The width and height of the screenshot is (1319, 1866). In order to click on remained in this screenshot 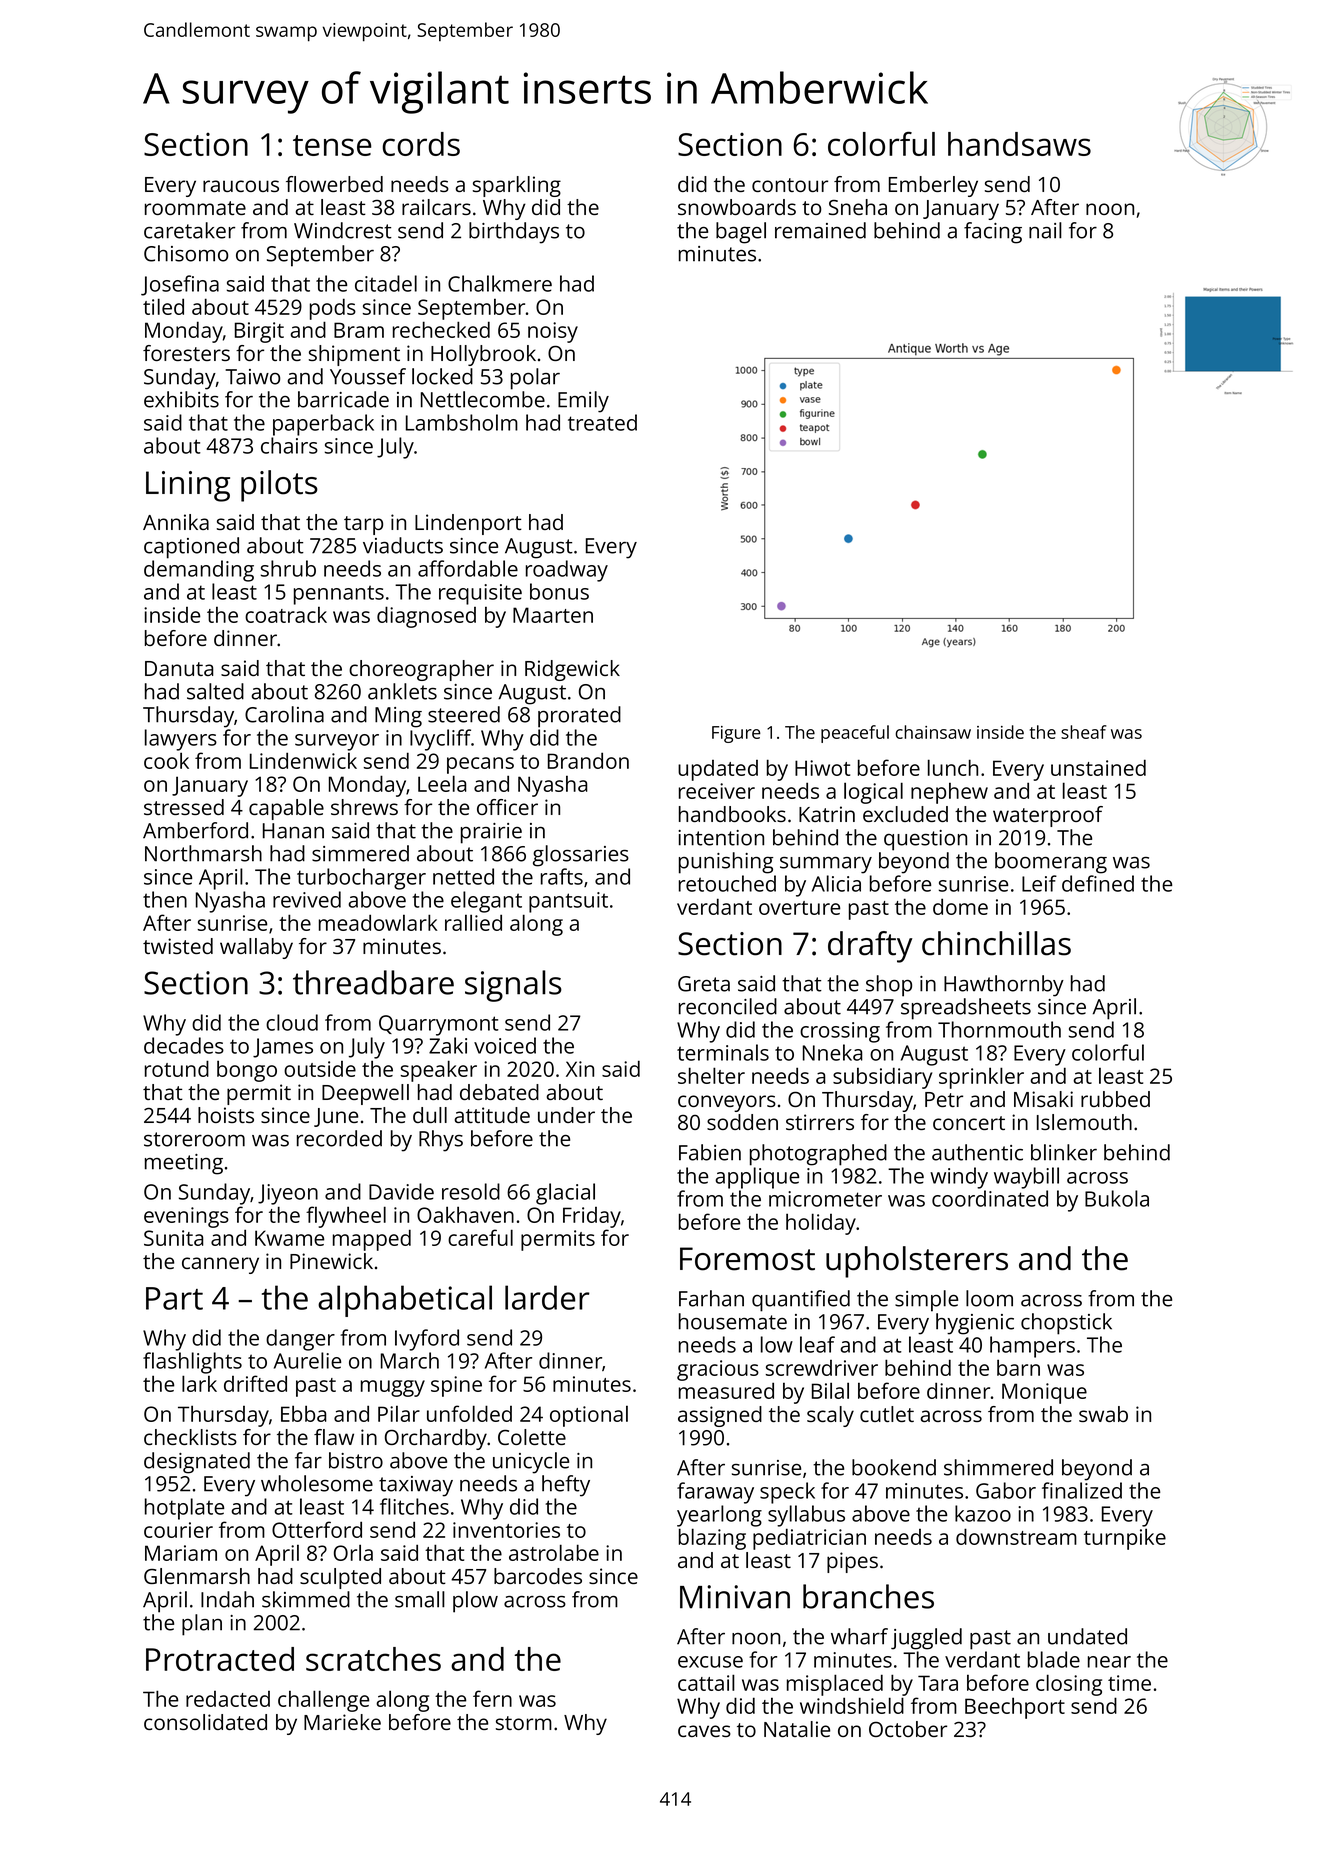, I will do `click(820, 230)`.
